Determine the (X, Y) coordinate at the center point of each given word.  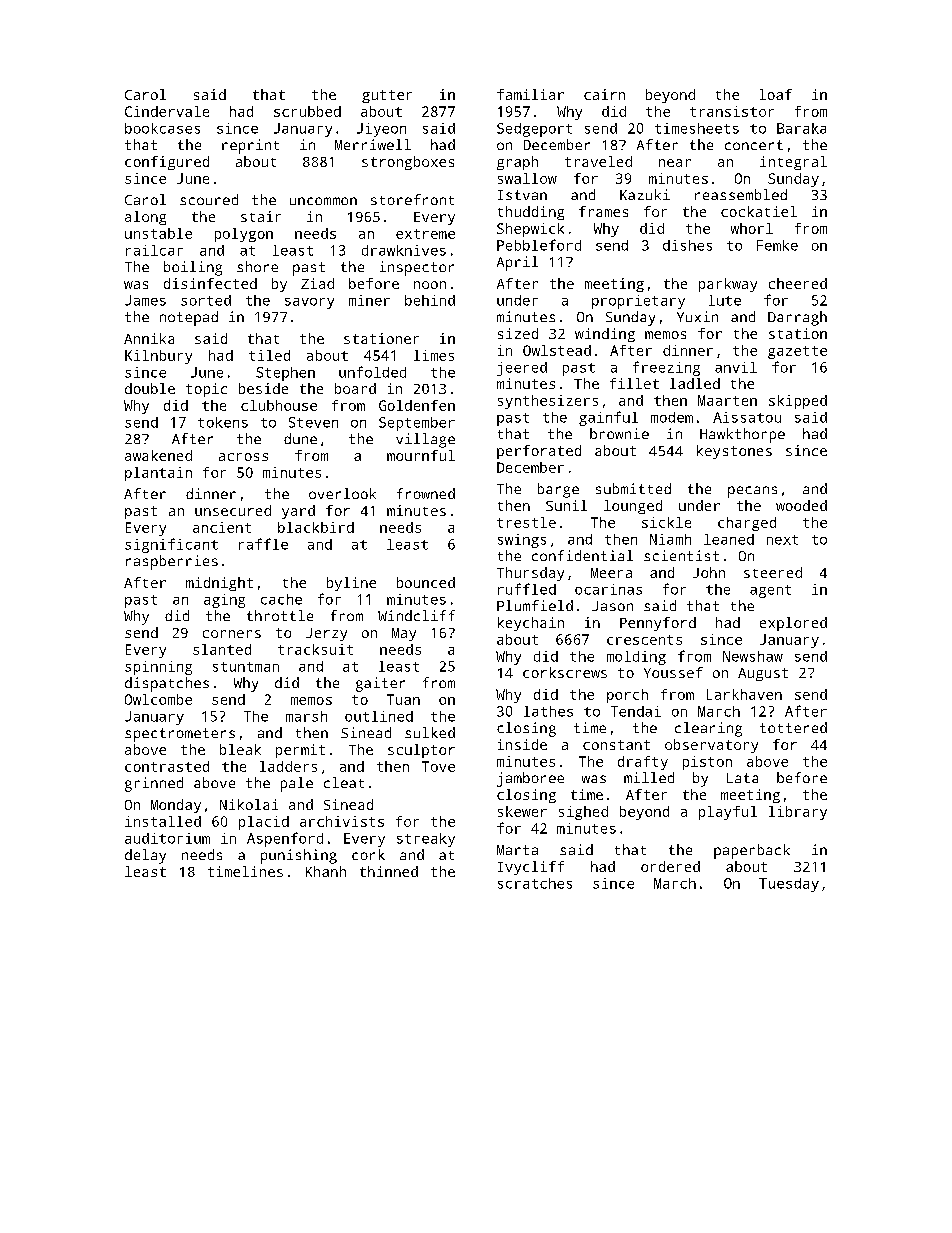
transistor (732, 111)
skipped (798, 402)
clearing (708, 729)
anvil (736, 367)
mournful (421, 455)
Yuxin (697, 316)
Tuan (403, 699)
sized (518, 333)
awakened (158, 455)
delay (145, 856)
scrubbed (307, 111)
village (425, 440)
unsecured (233, 510)
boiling (193, 268)
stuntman (246, 667)
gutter (387, 96)
